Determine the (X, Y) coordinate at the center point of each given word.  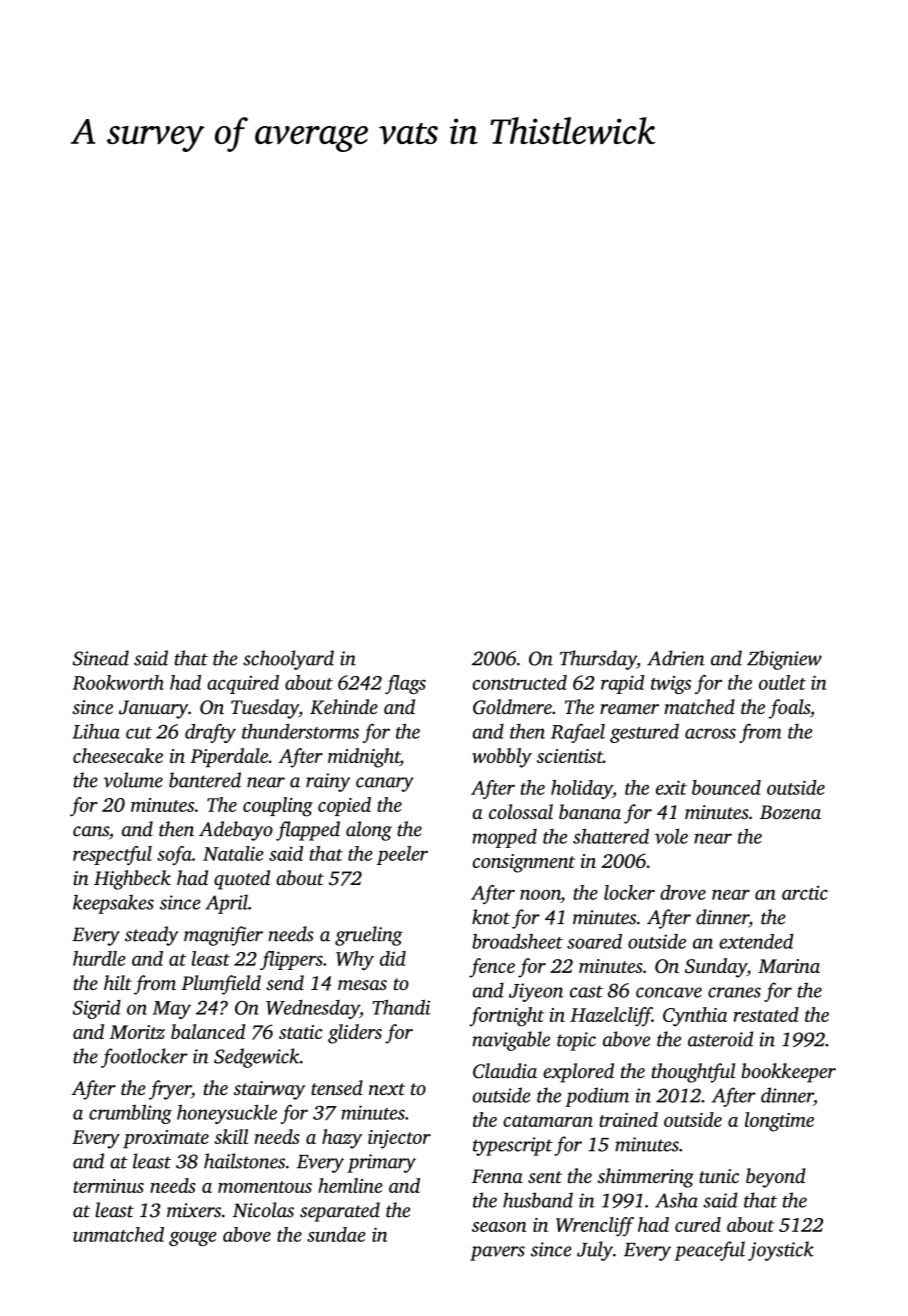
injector (399, 1139)
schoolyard (288, 660)
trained (628, 1119)
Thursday (598, 660)
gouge (193, 1238)
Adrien (676, 658)
